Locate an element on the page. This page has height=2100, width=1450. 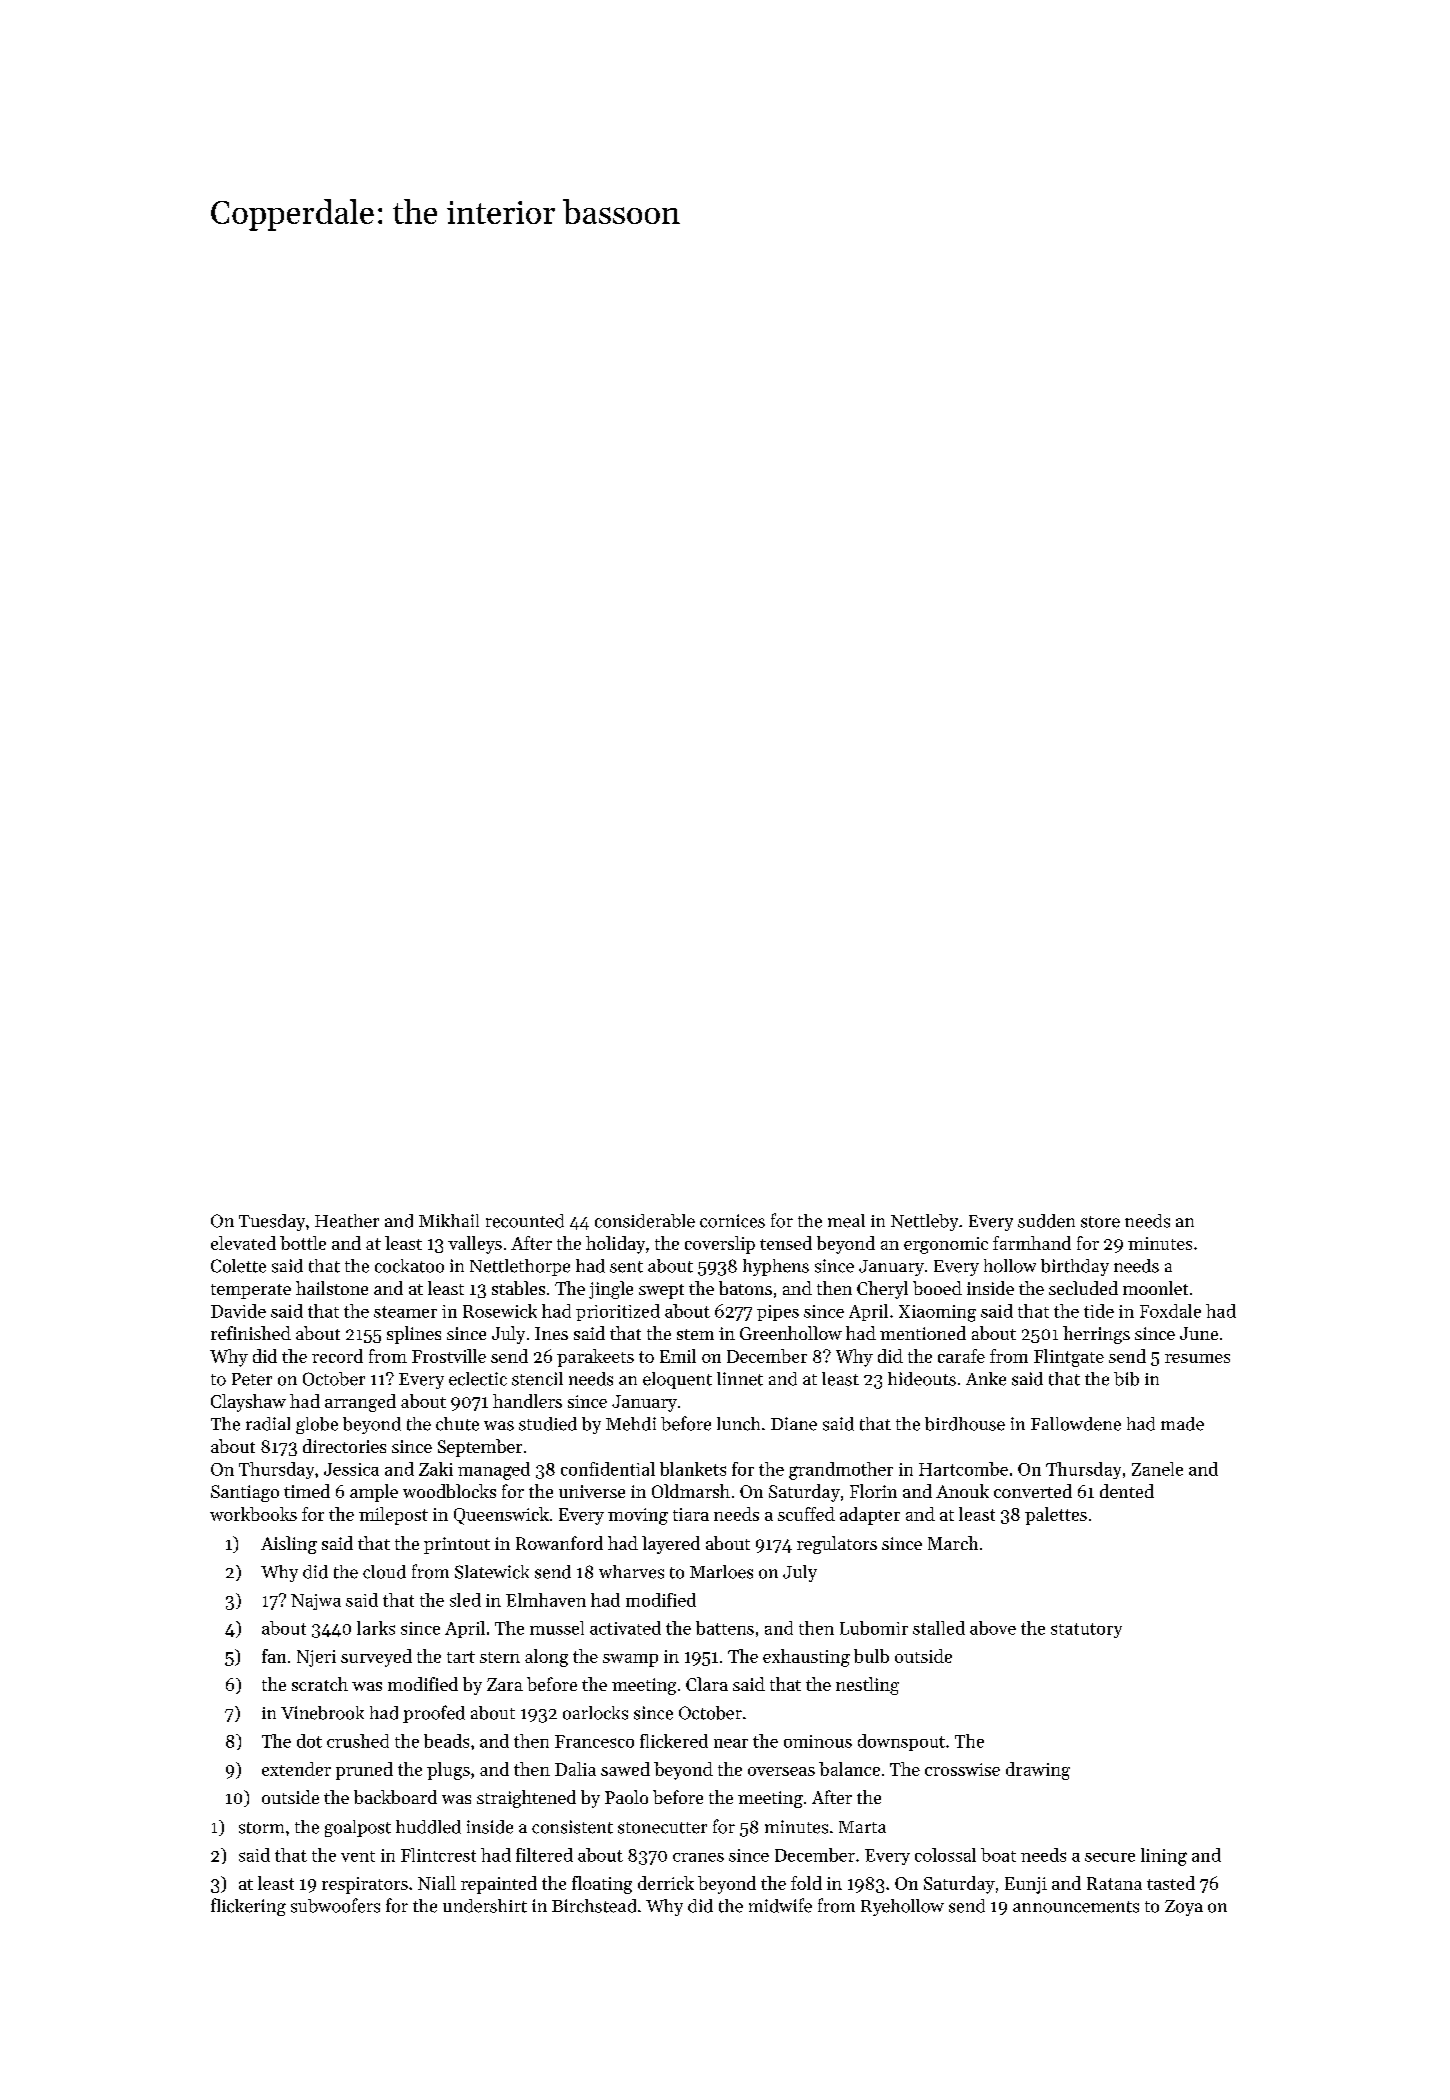
Zaki is located at coordinates (436, 1469).
